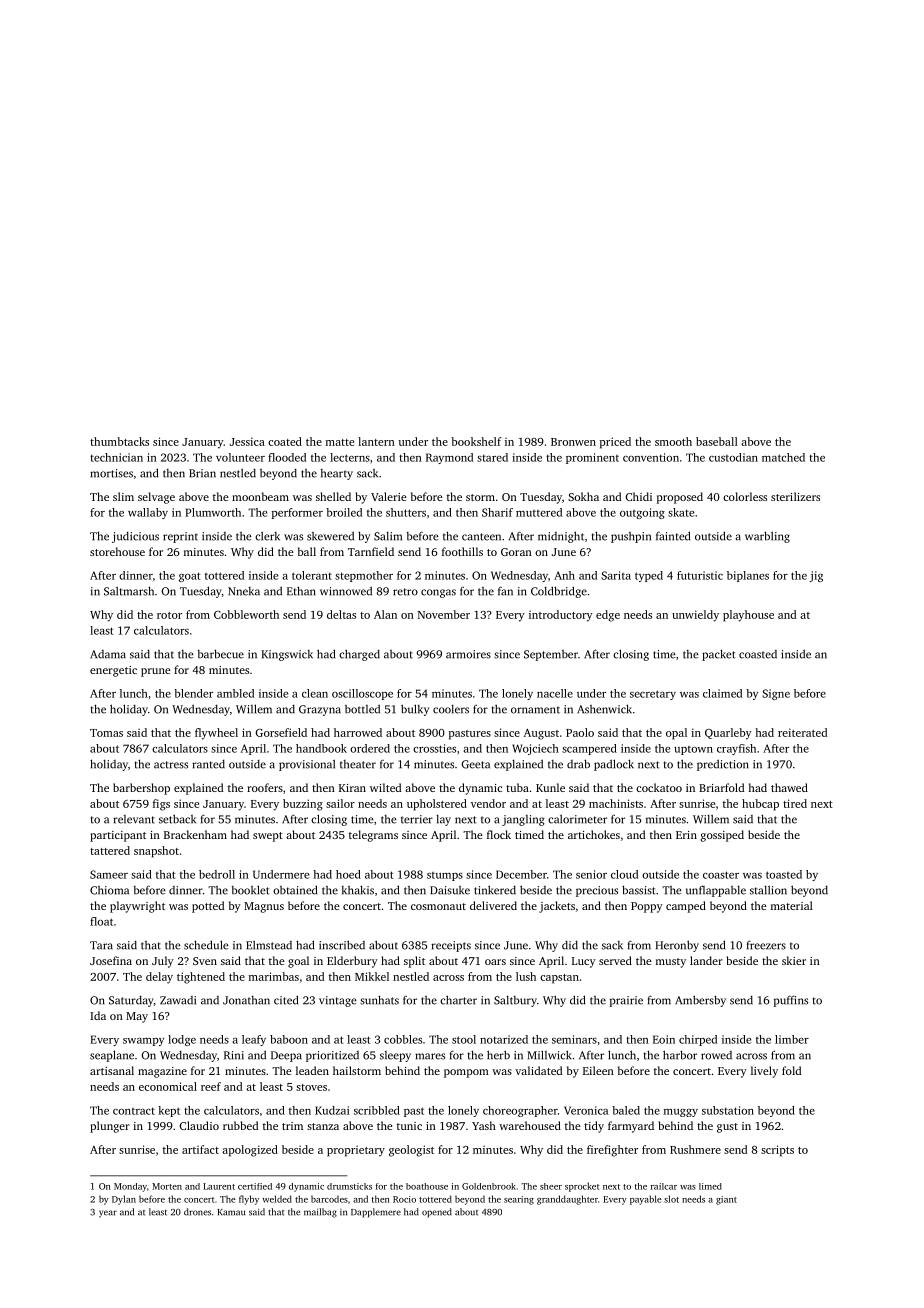 The width and height of the image is (924, 1308). What do you see at coordinates (792, 905) in the image?
I see `material` at bounding box center [792, 905].
